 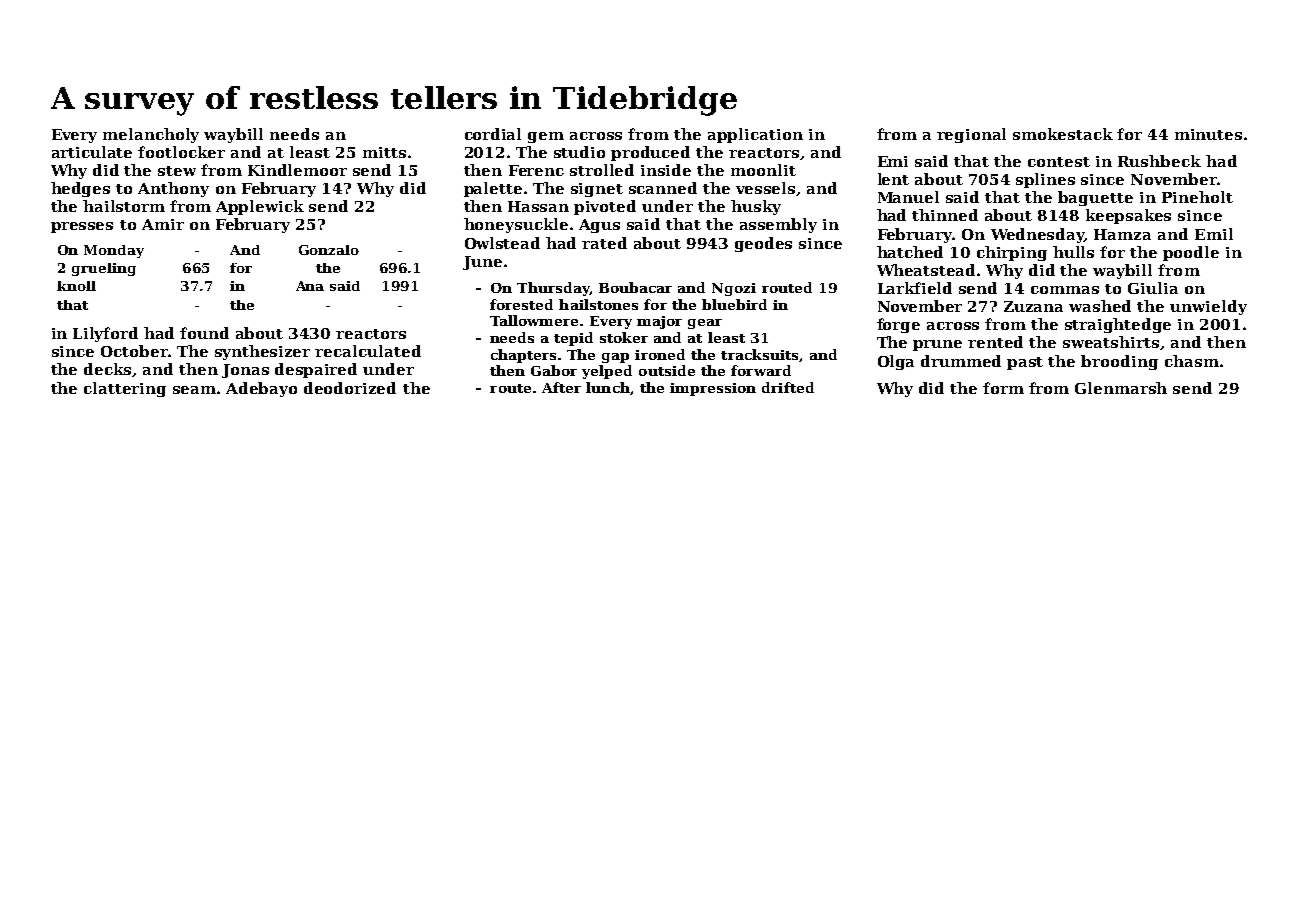 I want to click on application, so click(x=755, y=135).
